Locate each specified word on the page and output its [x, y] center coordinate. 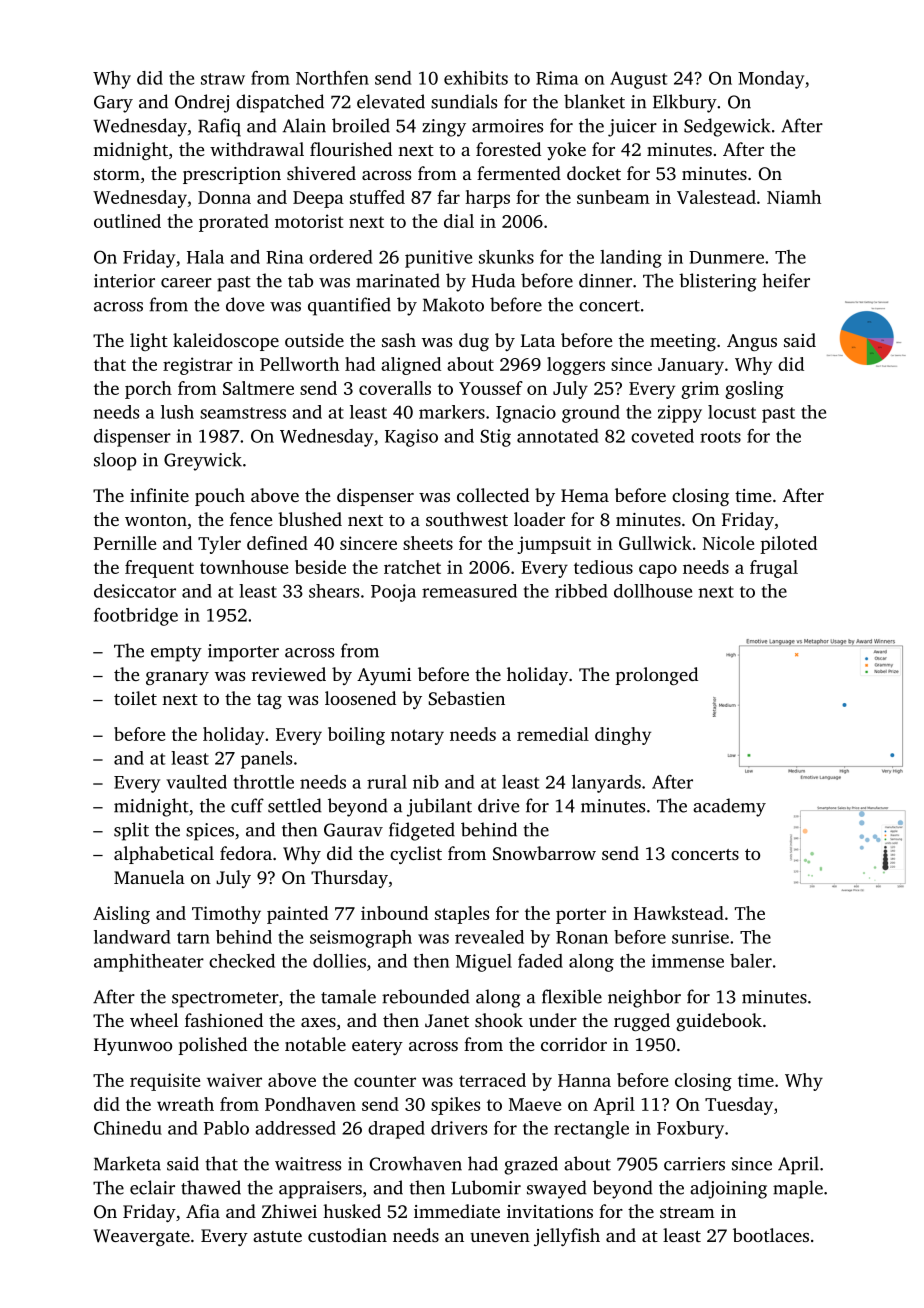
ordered [341, 257]
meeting [683, 342]
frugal [774, 569]
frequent [159, 569]
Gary [113, 104]
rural [387, 782]
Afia [203, 1211]
